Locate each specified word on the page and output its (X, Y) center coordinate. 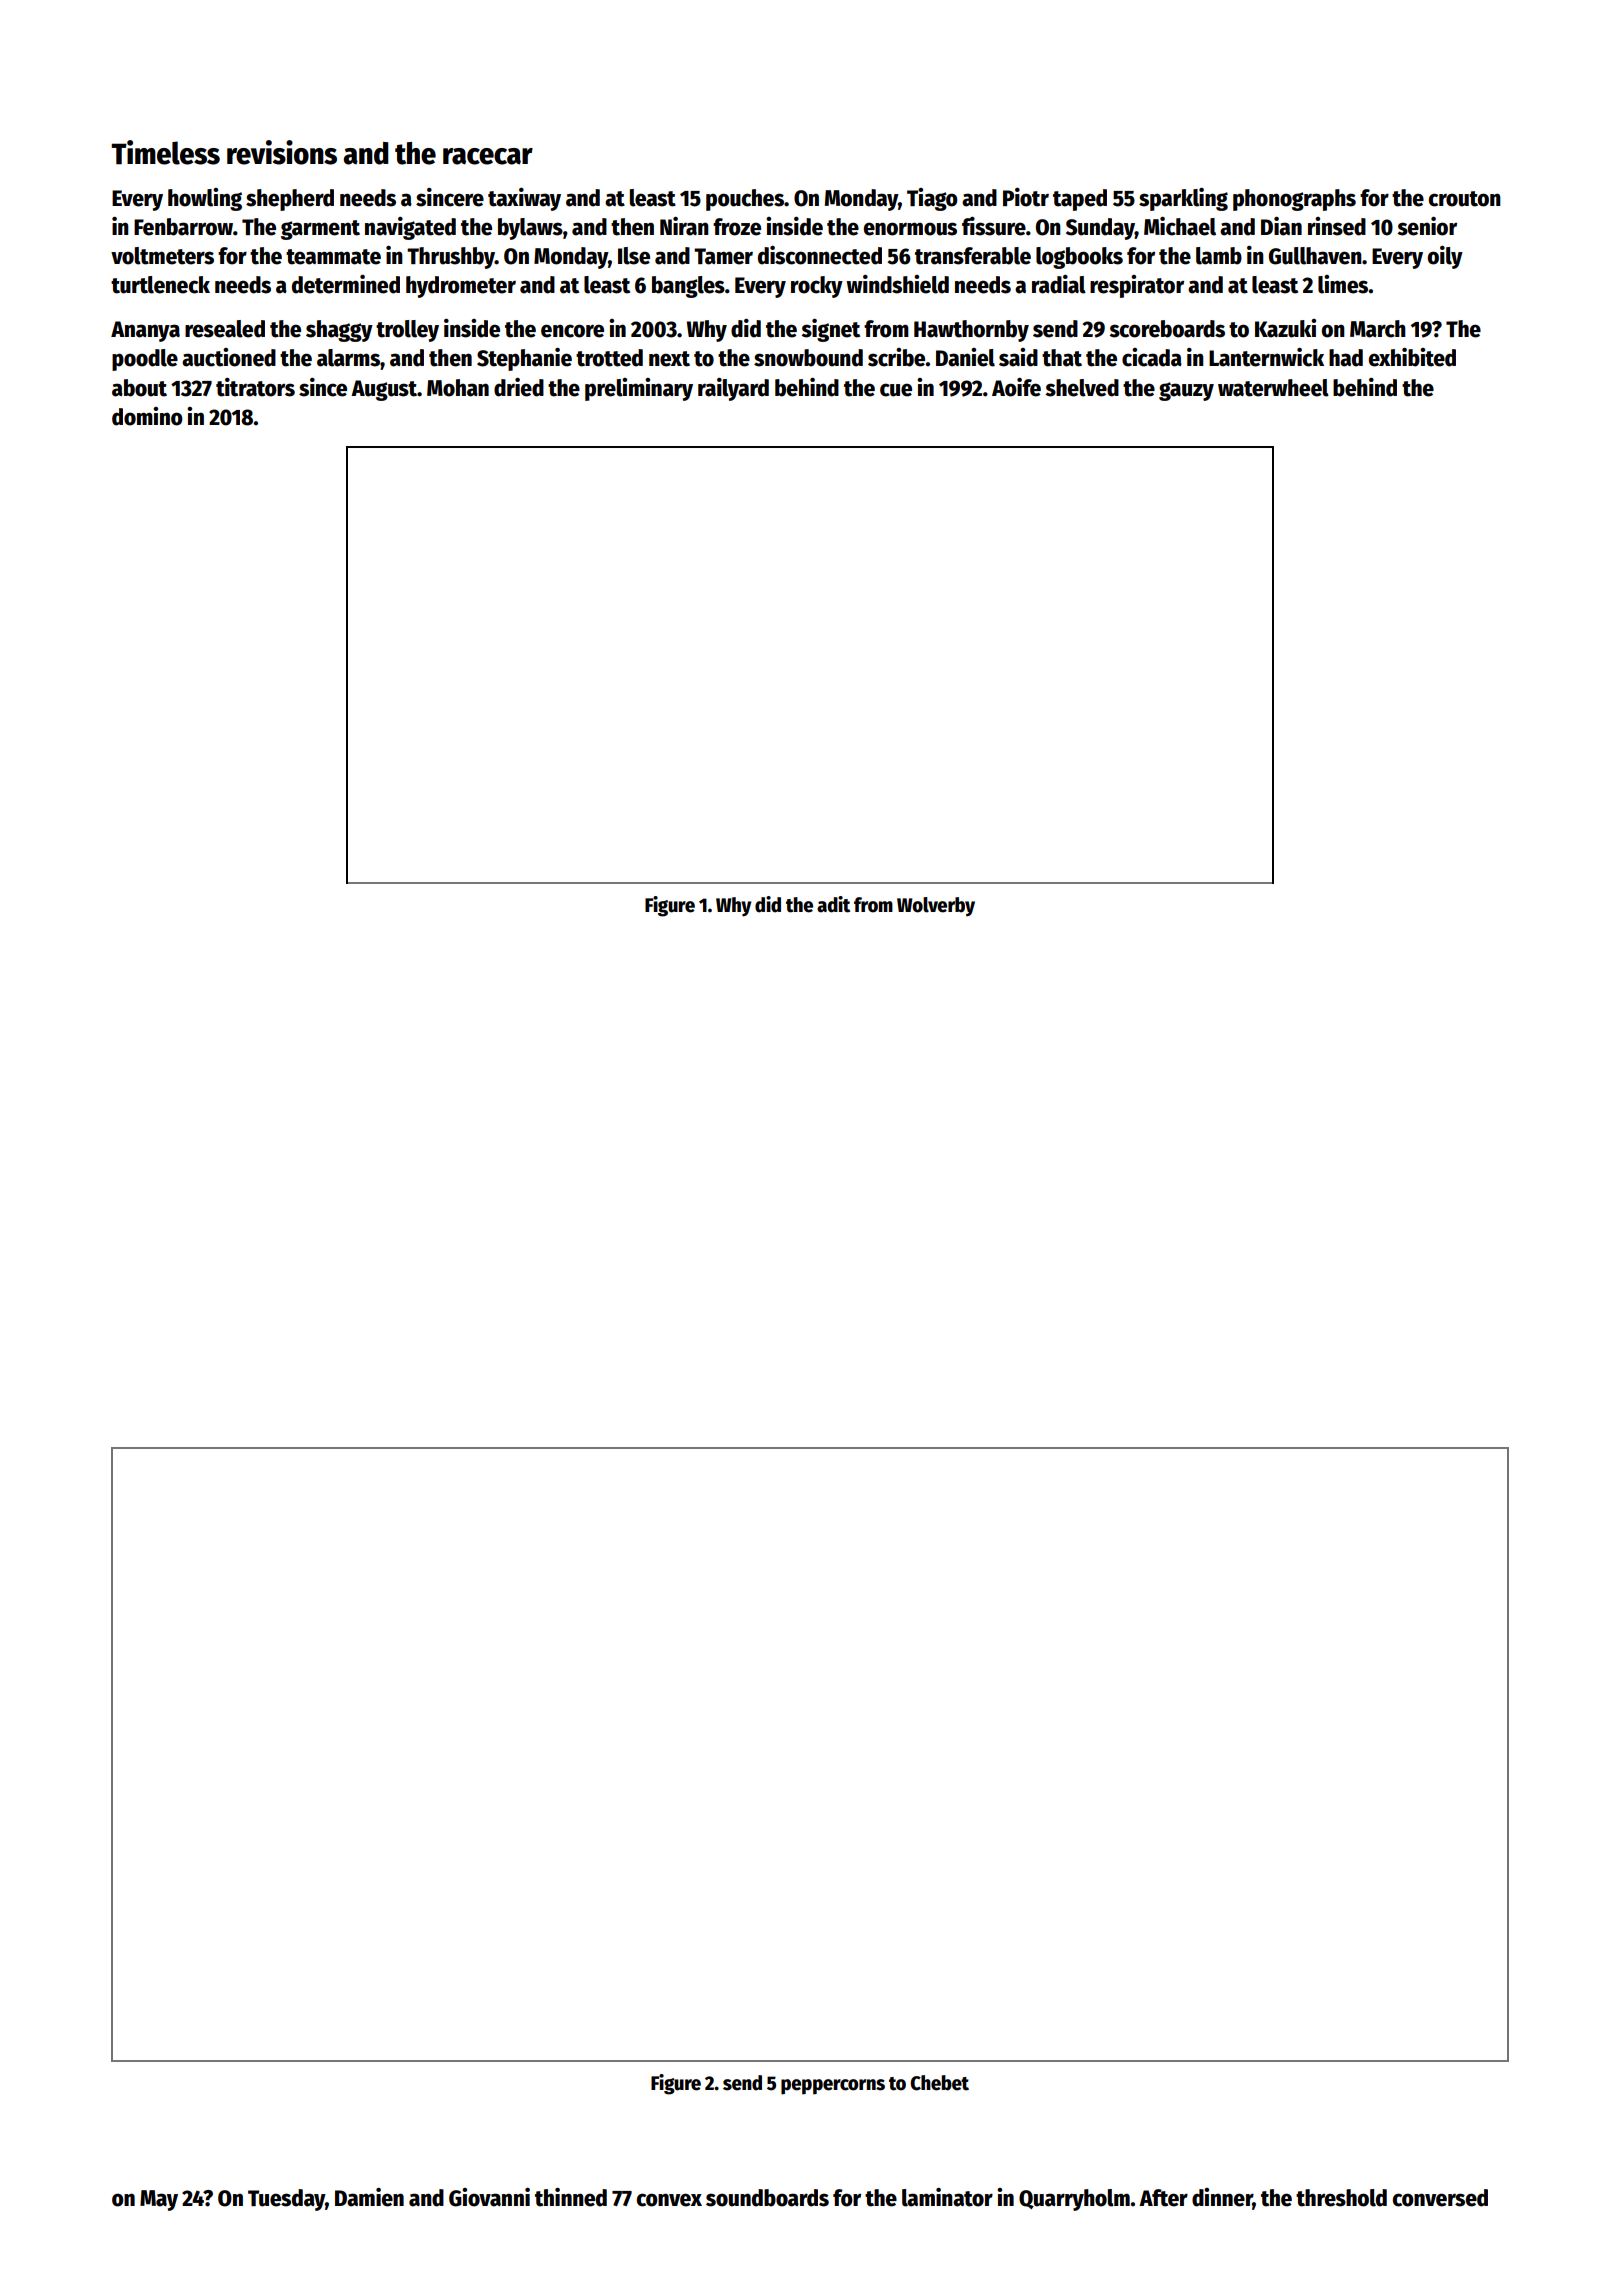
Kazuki (1285, 328)
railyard (733, 389)
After (1163, 2198)
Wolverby (936, 907)
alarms (348, 358)
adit (833, 904)
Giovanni (489, 2197)
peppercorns (833, 2087)
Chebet (939, 2083)
